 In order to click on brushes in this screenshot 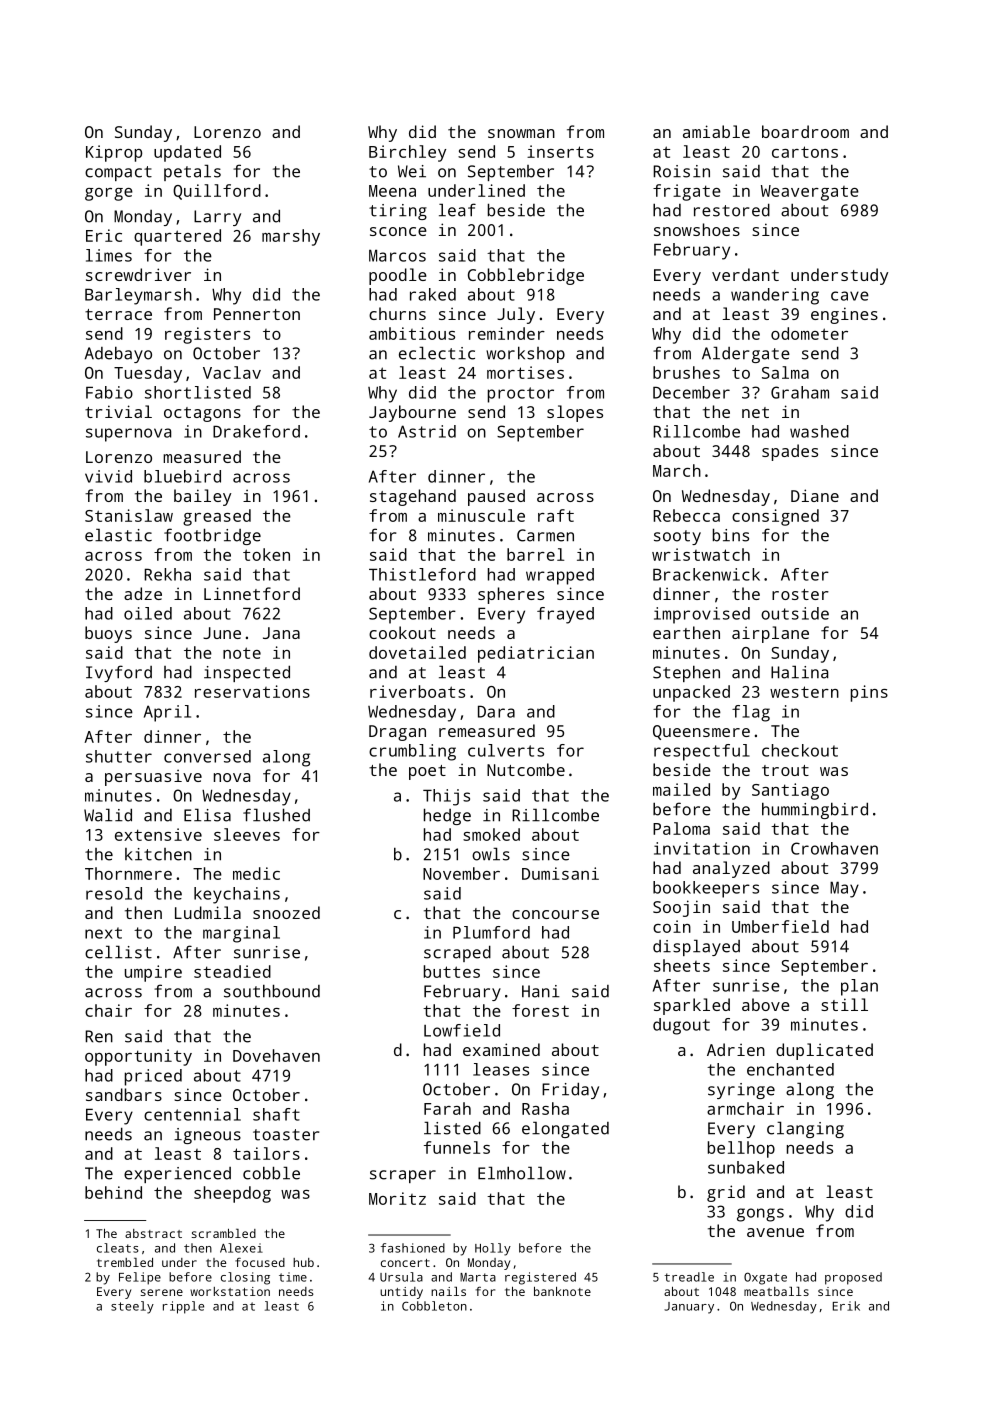, I will do `click(686, 372)`.
